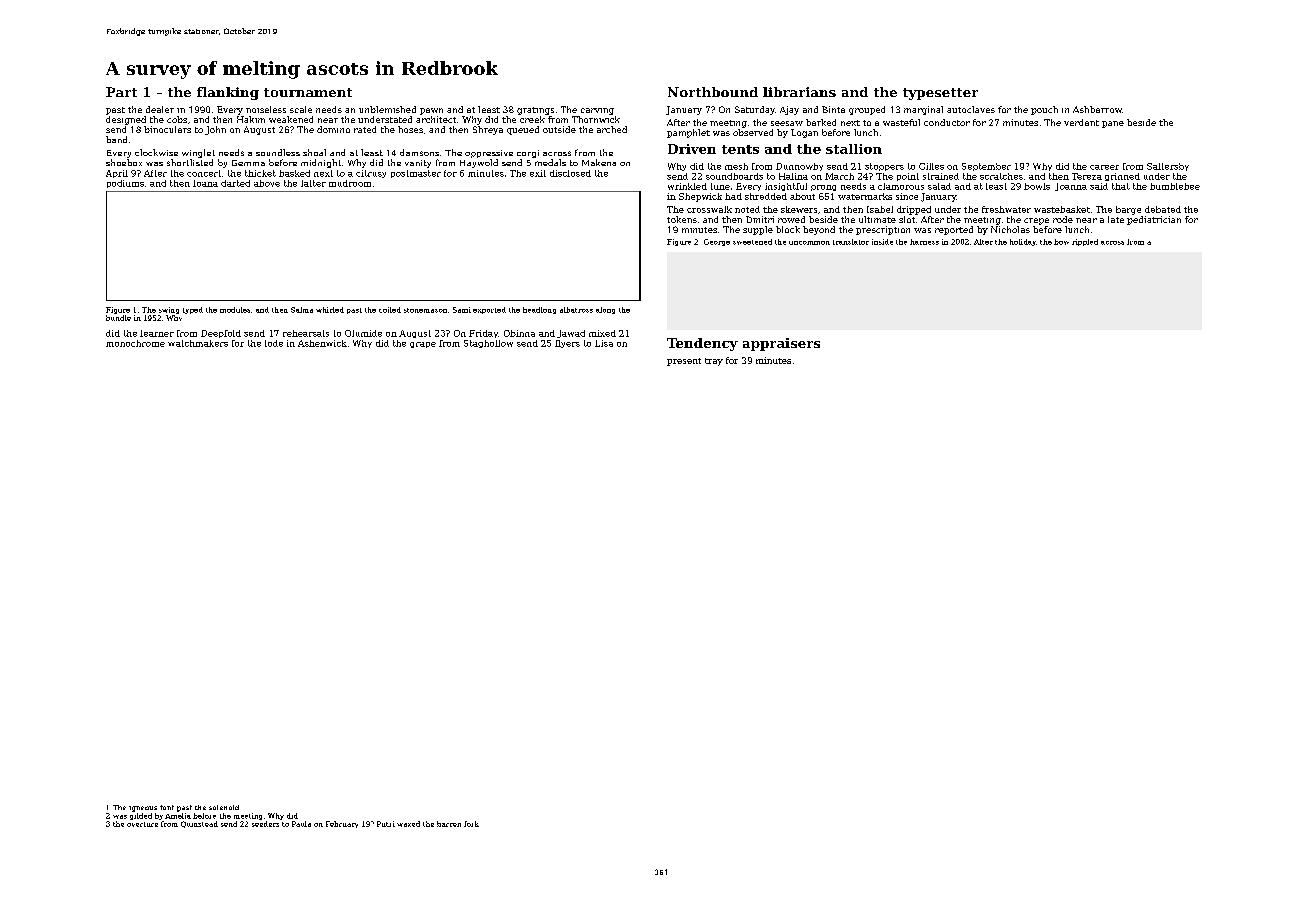 This screenshot has height=924, width=1308. I want to click on overture, so click(142, 824).
